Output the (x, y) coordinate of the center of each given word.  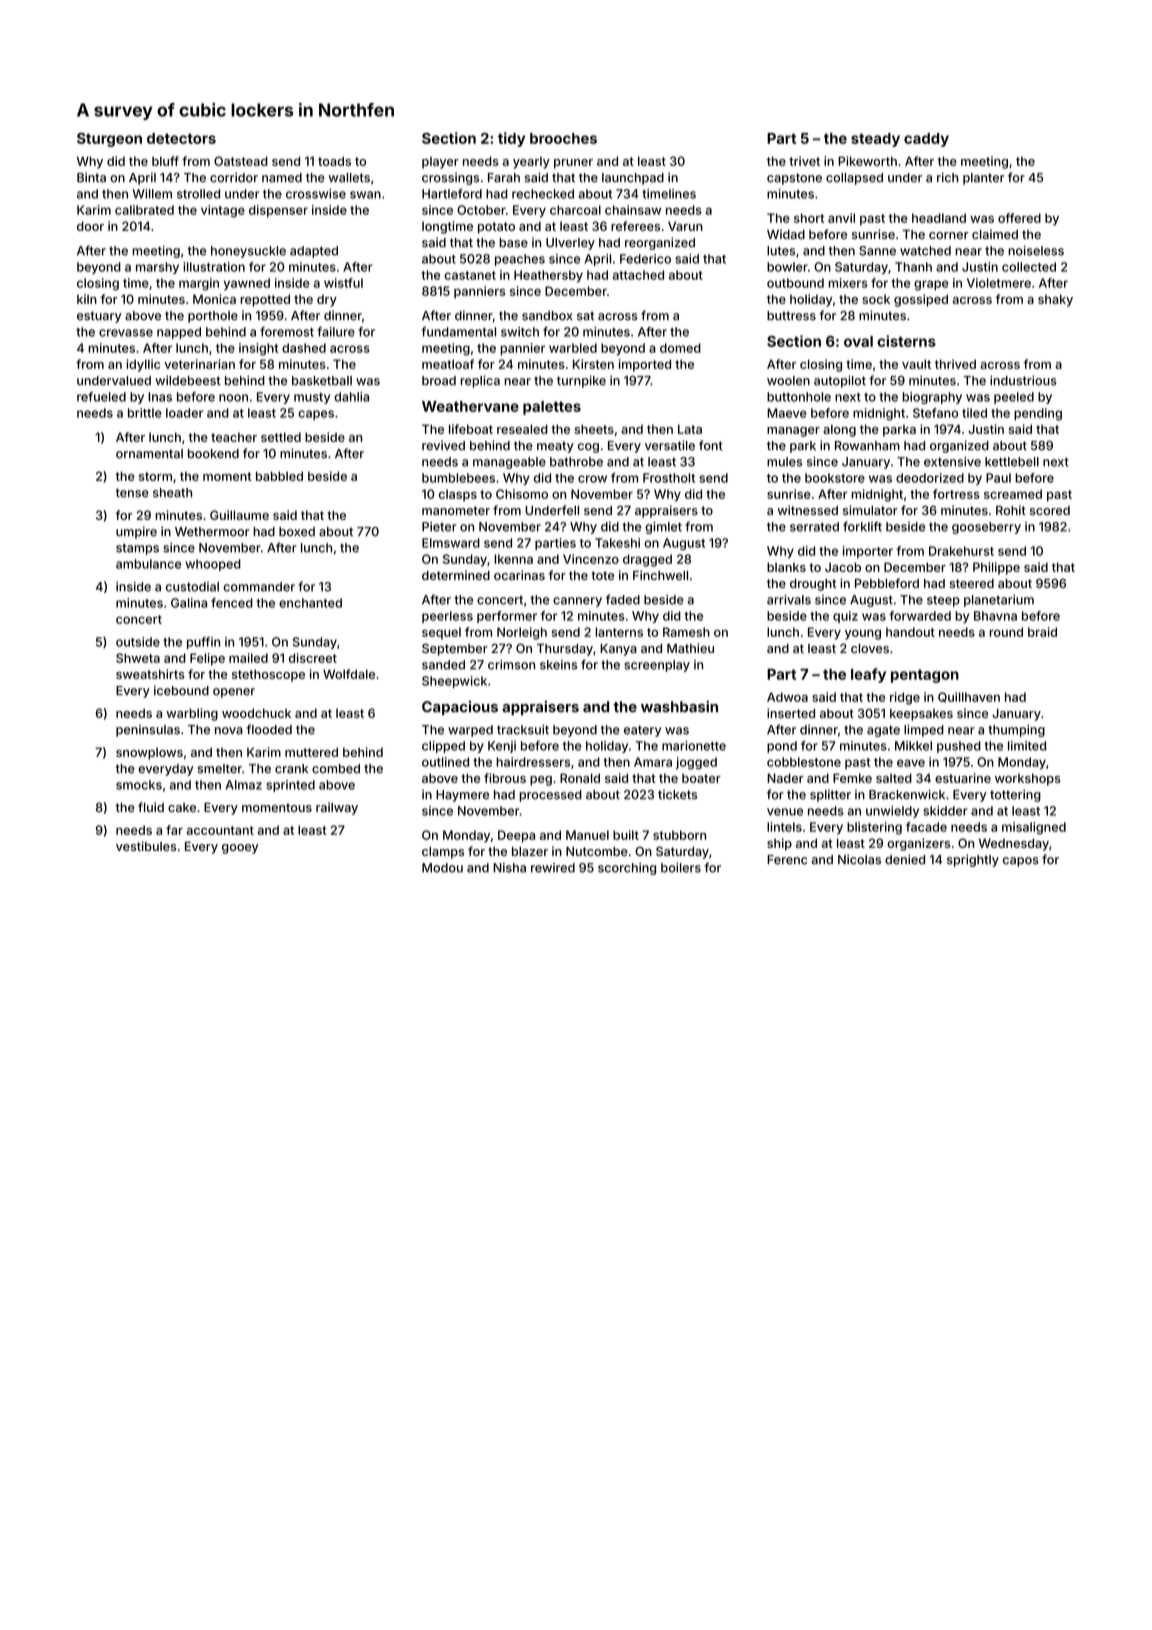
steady (875, 140)
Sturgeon (109, 140)
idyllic (143, 365)
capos (1021, 862)
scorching (627, 869)
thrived (955, 364)
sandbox (547, 316)
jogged (696, 763)
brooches (563, 138)
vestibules (146, 846)
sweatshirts (150, 674)
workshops (1028, 779)
